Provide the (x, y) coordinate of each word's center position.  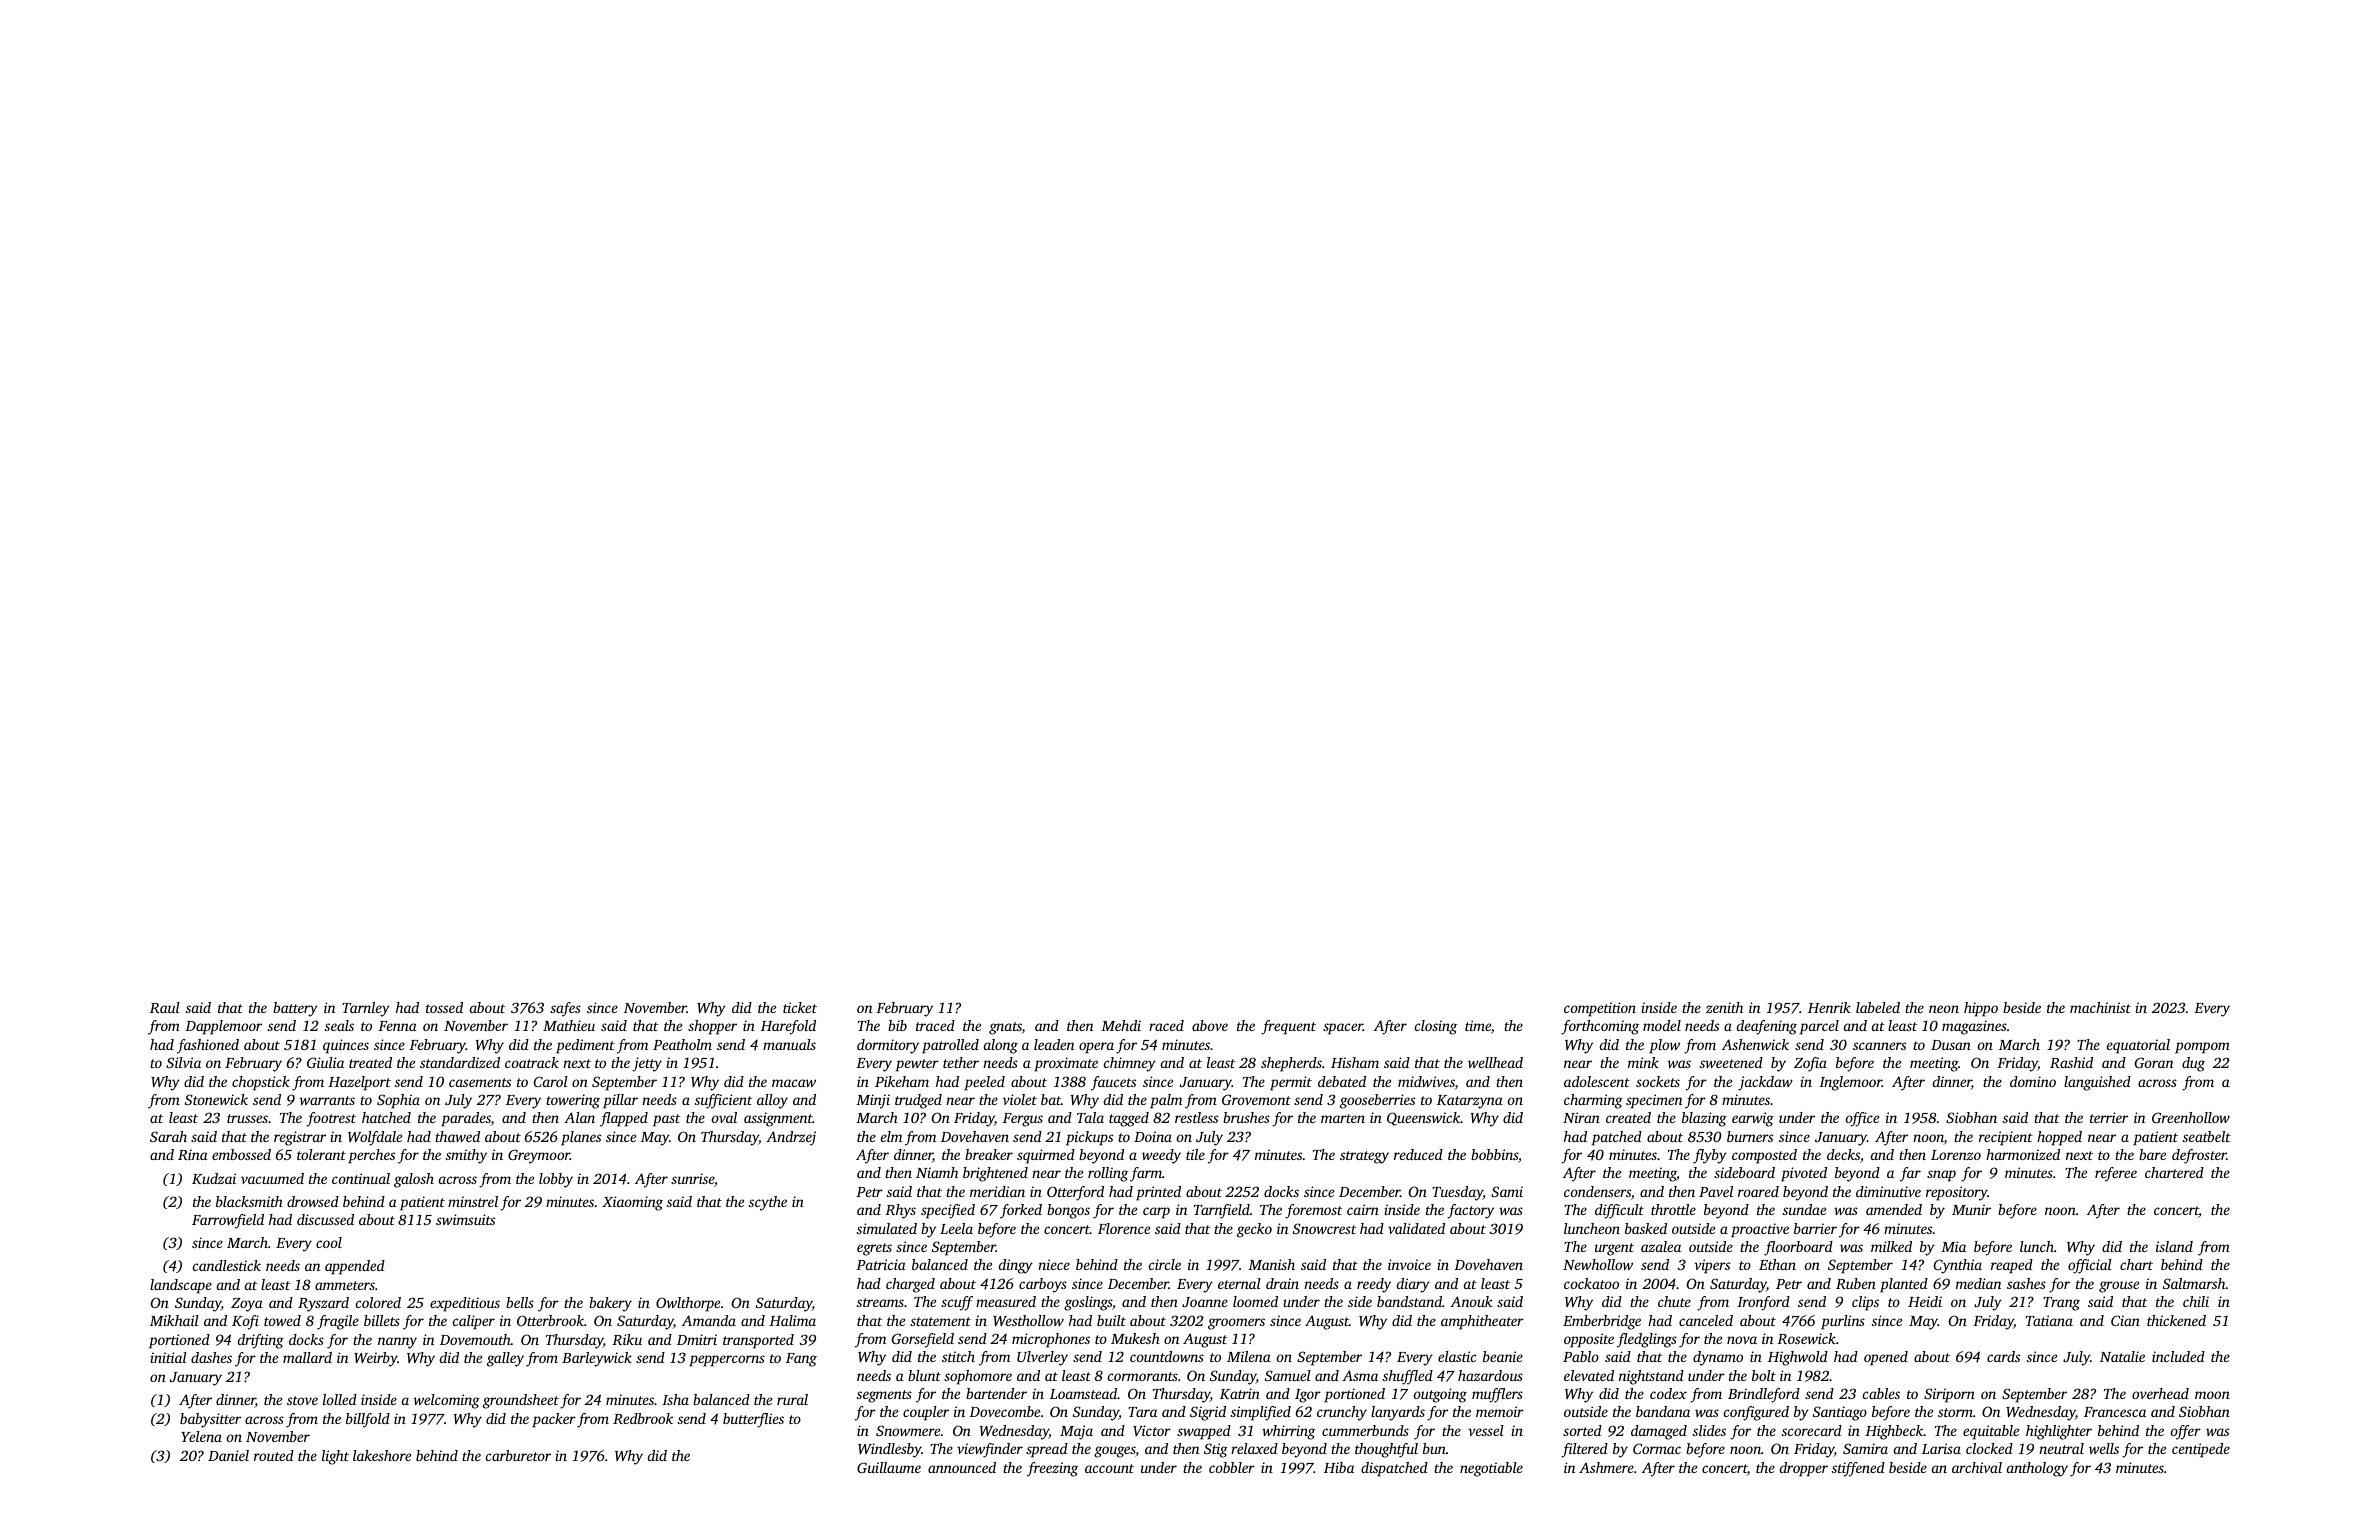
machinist (2100, 1007)
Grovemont (1256, 1099)
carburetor (518, 1455)
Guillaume (889, 1467)
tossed (444, 1007)
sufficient (723, 1101)
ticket (800, 1007)
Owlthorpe (688, 1304)
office (1862, 1119)
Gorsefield (923, 1340)
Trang (2061, 1304)
